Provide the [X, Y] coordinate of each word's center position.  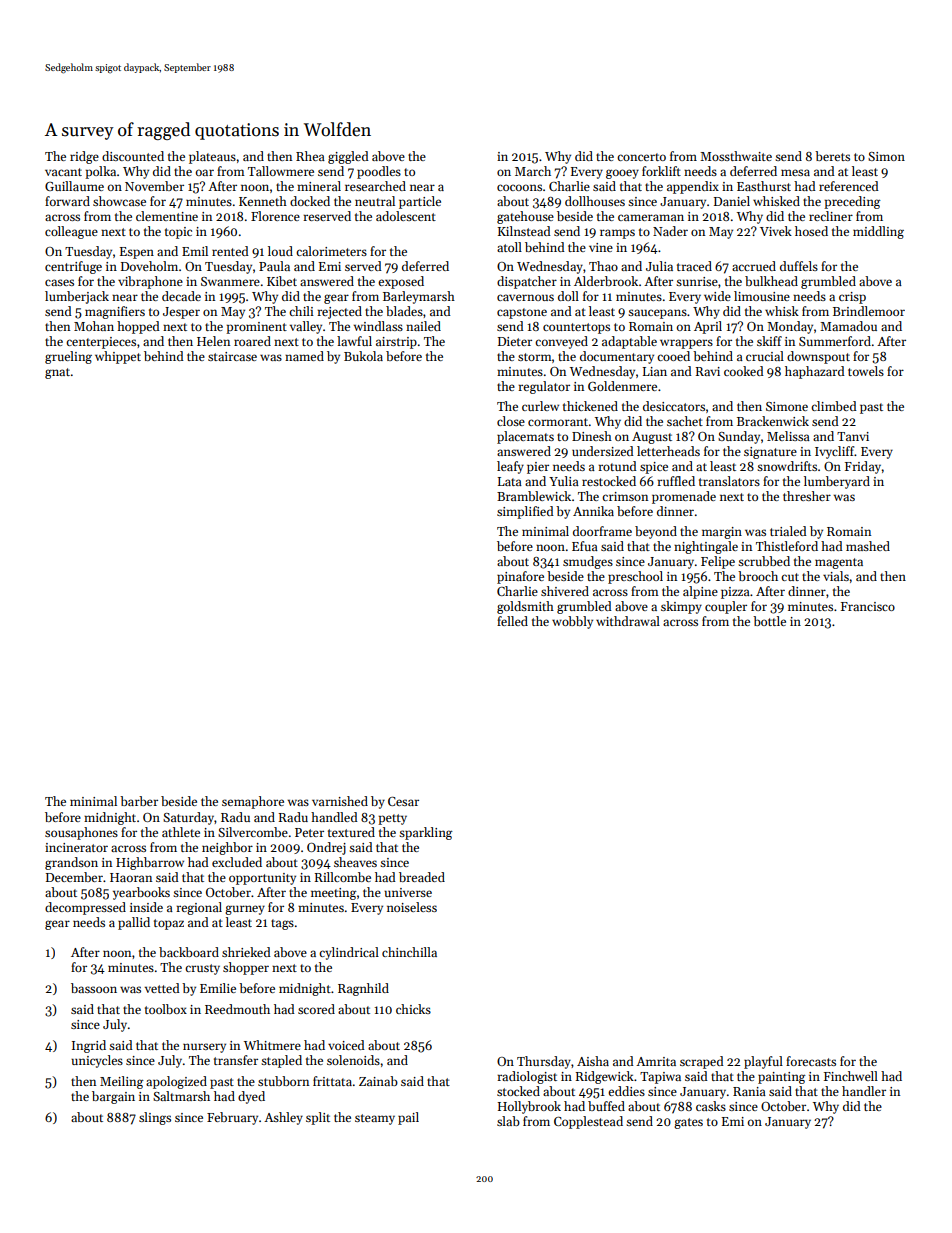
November [154, 186]
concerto [641, 157]
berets [832, 156]
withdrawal [628, 621]
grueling [68, 357]
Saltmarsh [181, 1096]
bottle [769, 621]
